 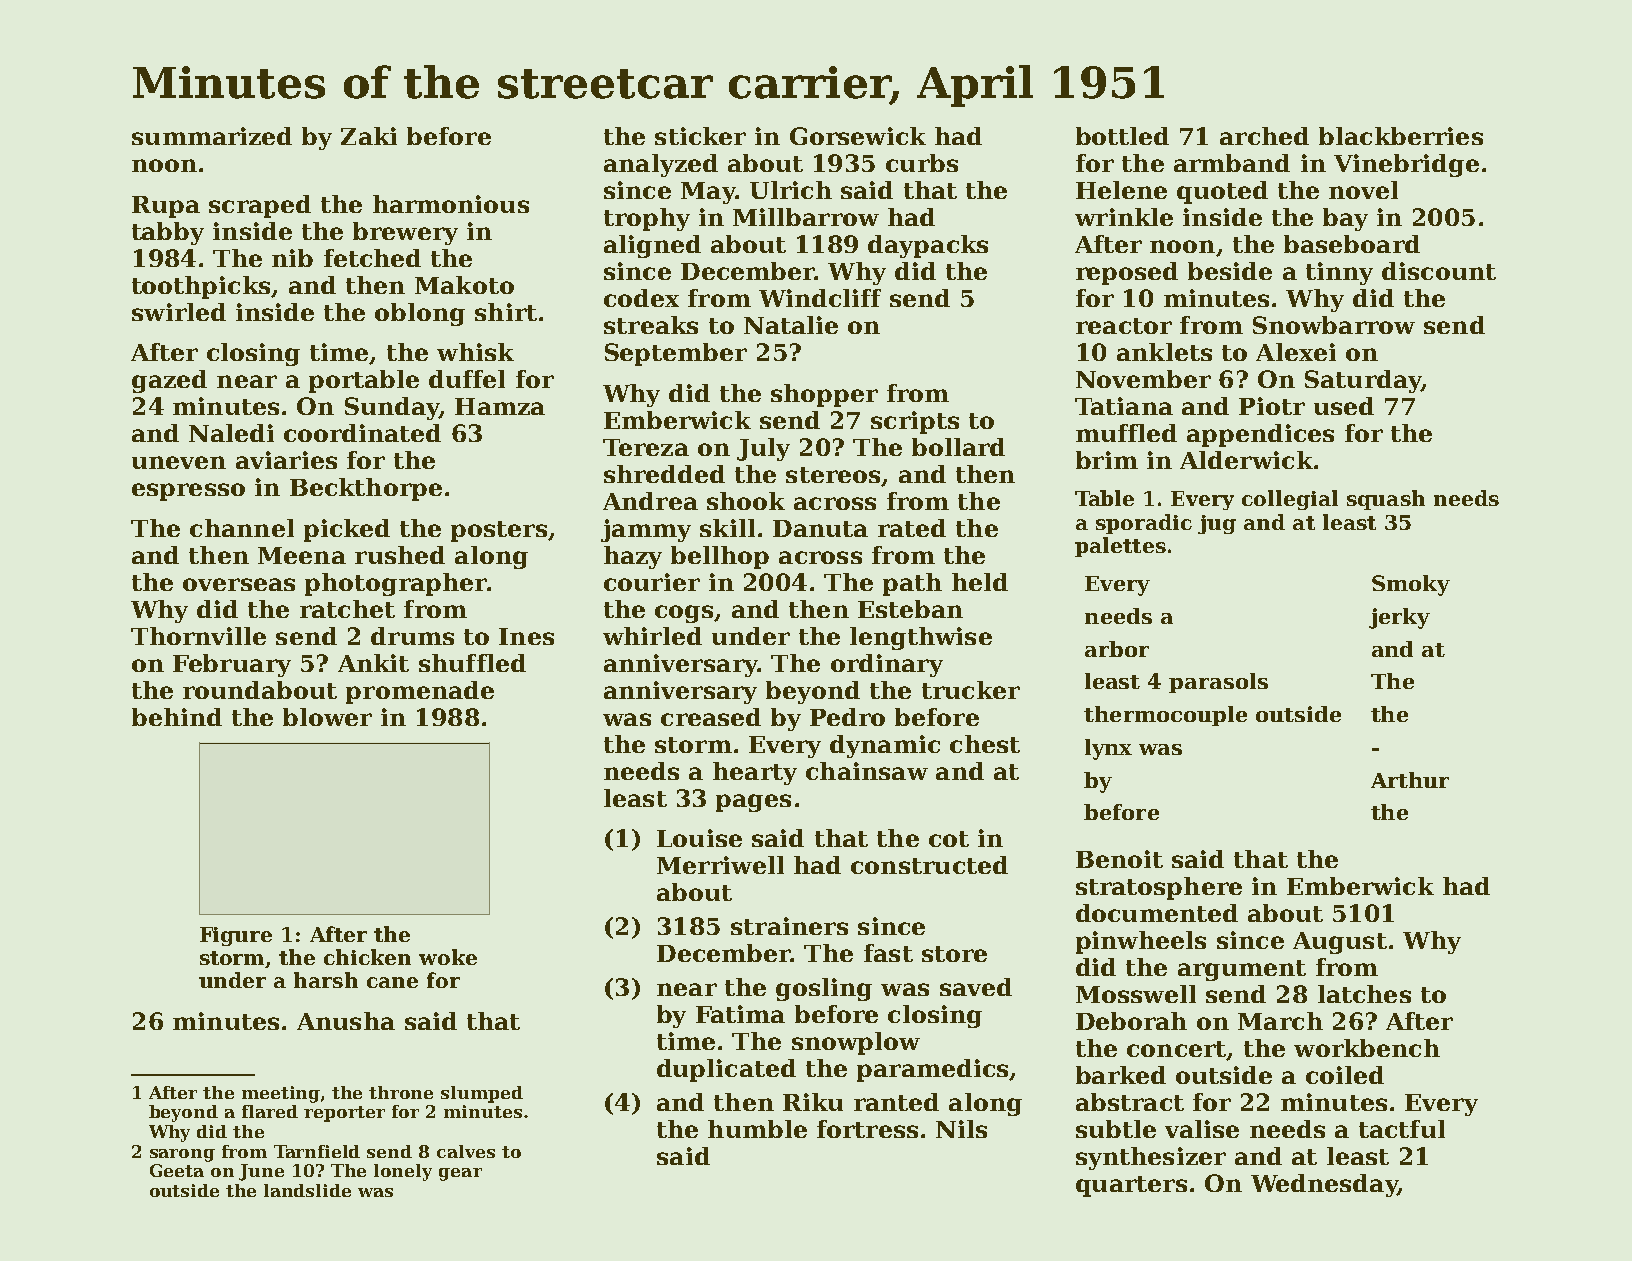 What do you see at coordinates (412, 636) in the page?
I see `drums` at bounding box center [412, 636].
